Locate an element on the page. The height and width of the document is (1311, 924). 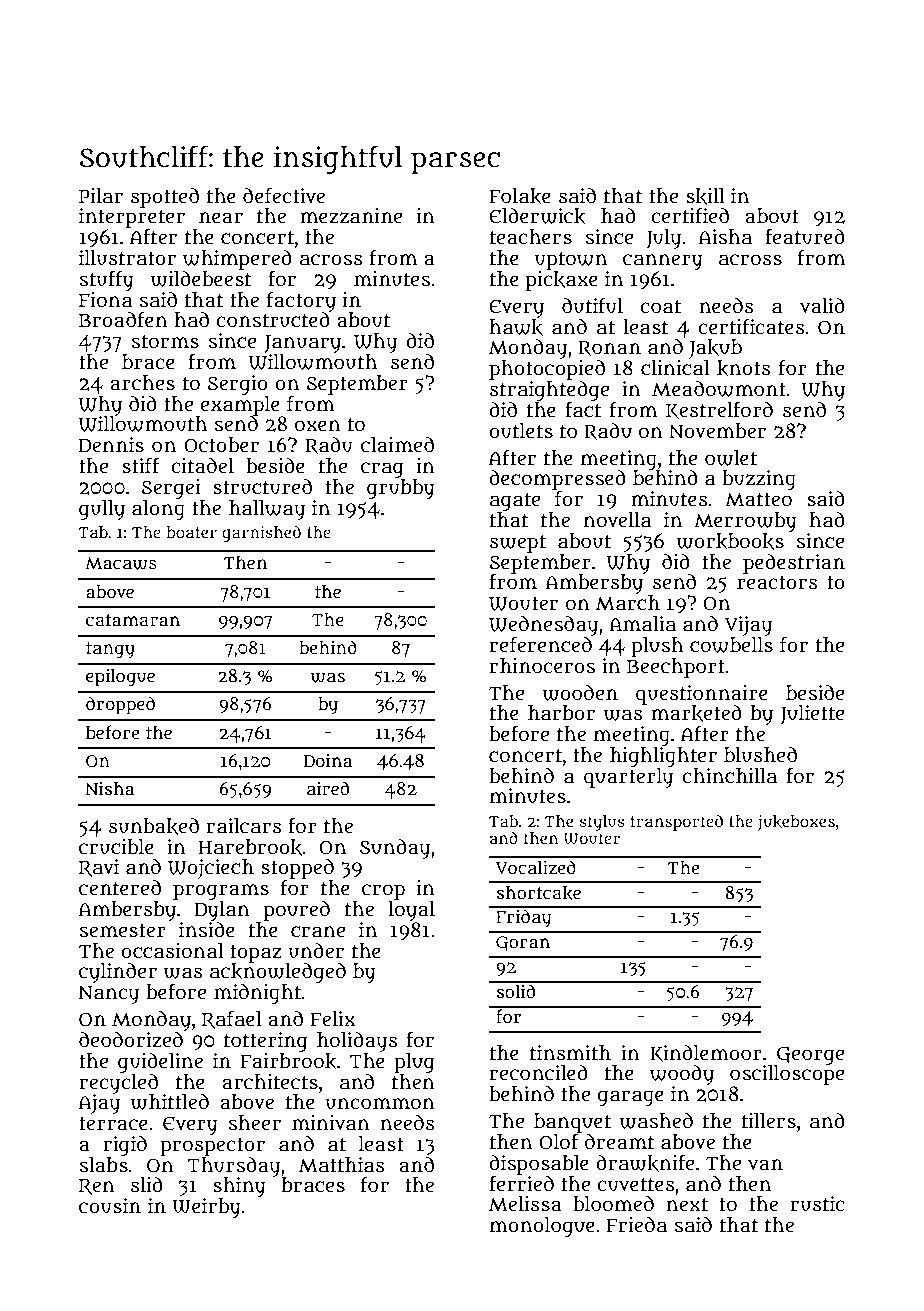
featured is located at coordinates (805, 236).
